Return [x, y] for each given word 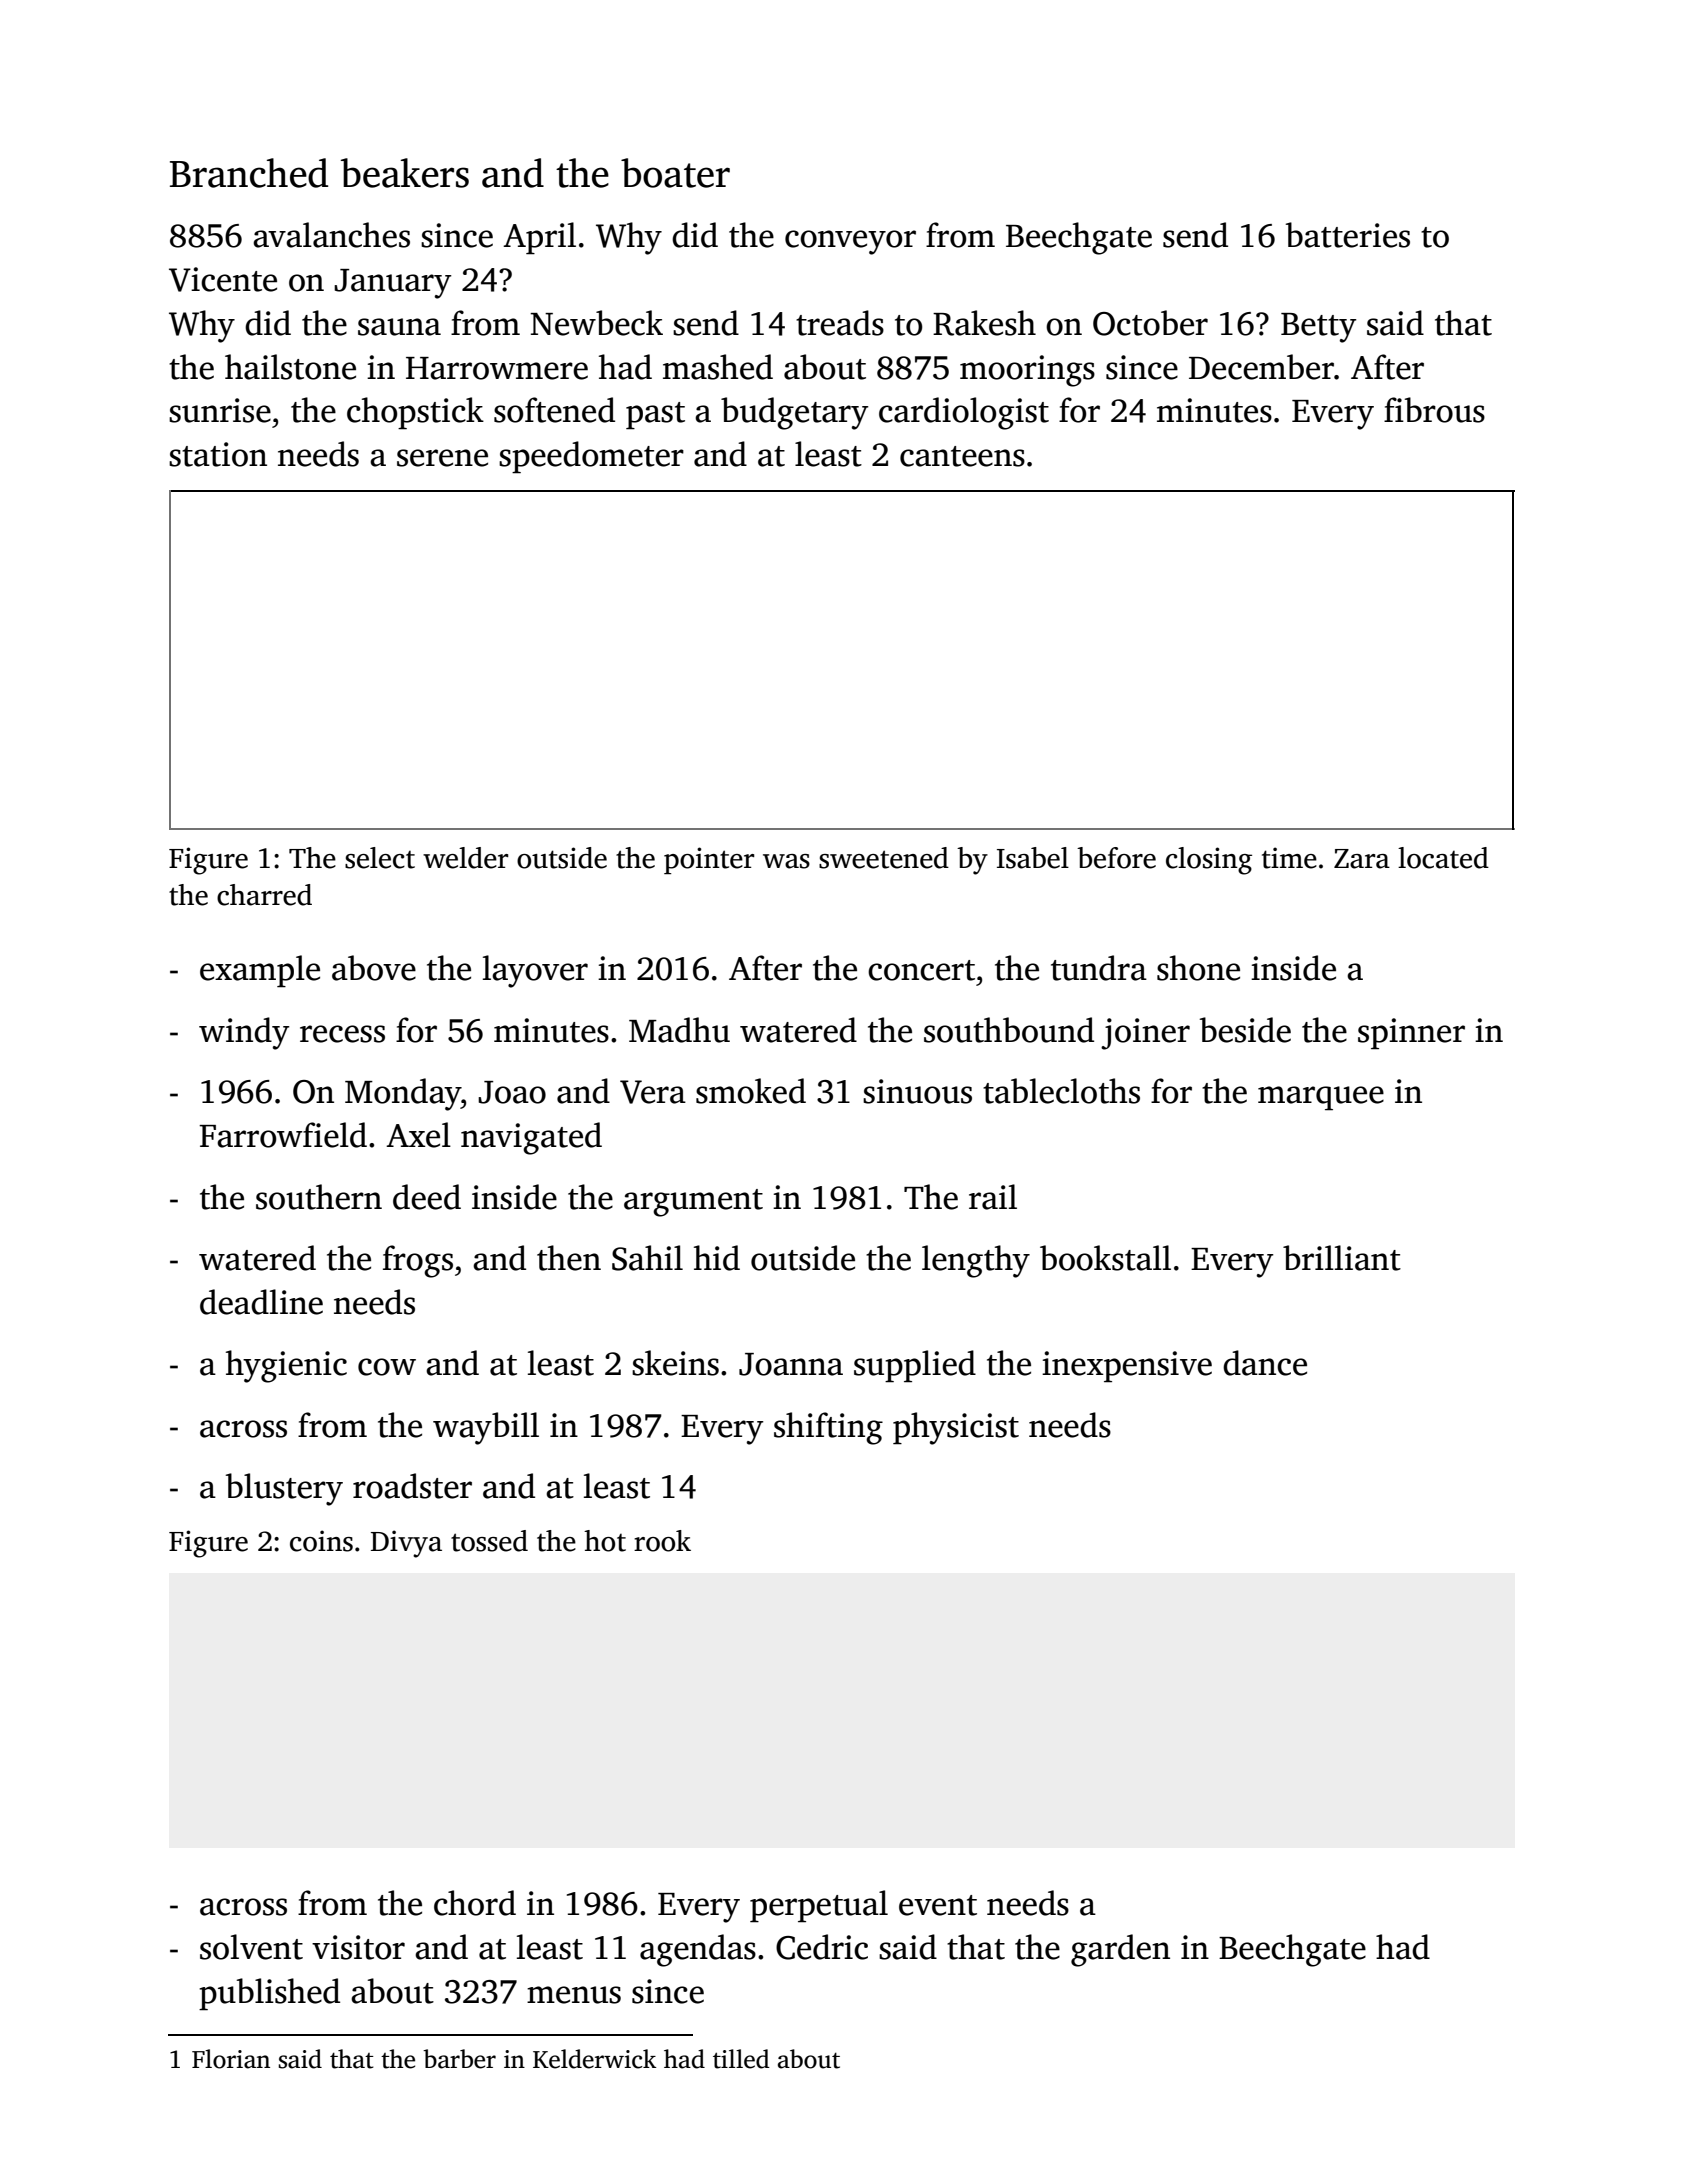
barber [459, 2059]
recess [342, 1034]
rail [993, 1197]
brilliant [1342, 1258]
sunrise [220, 410]
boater [675, 173]
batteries [1348, 235]
